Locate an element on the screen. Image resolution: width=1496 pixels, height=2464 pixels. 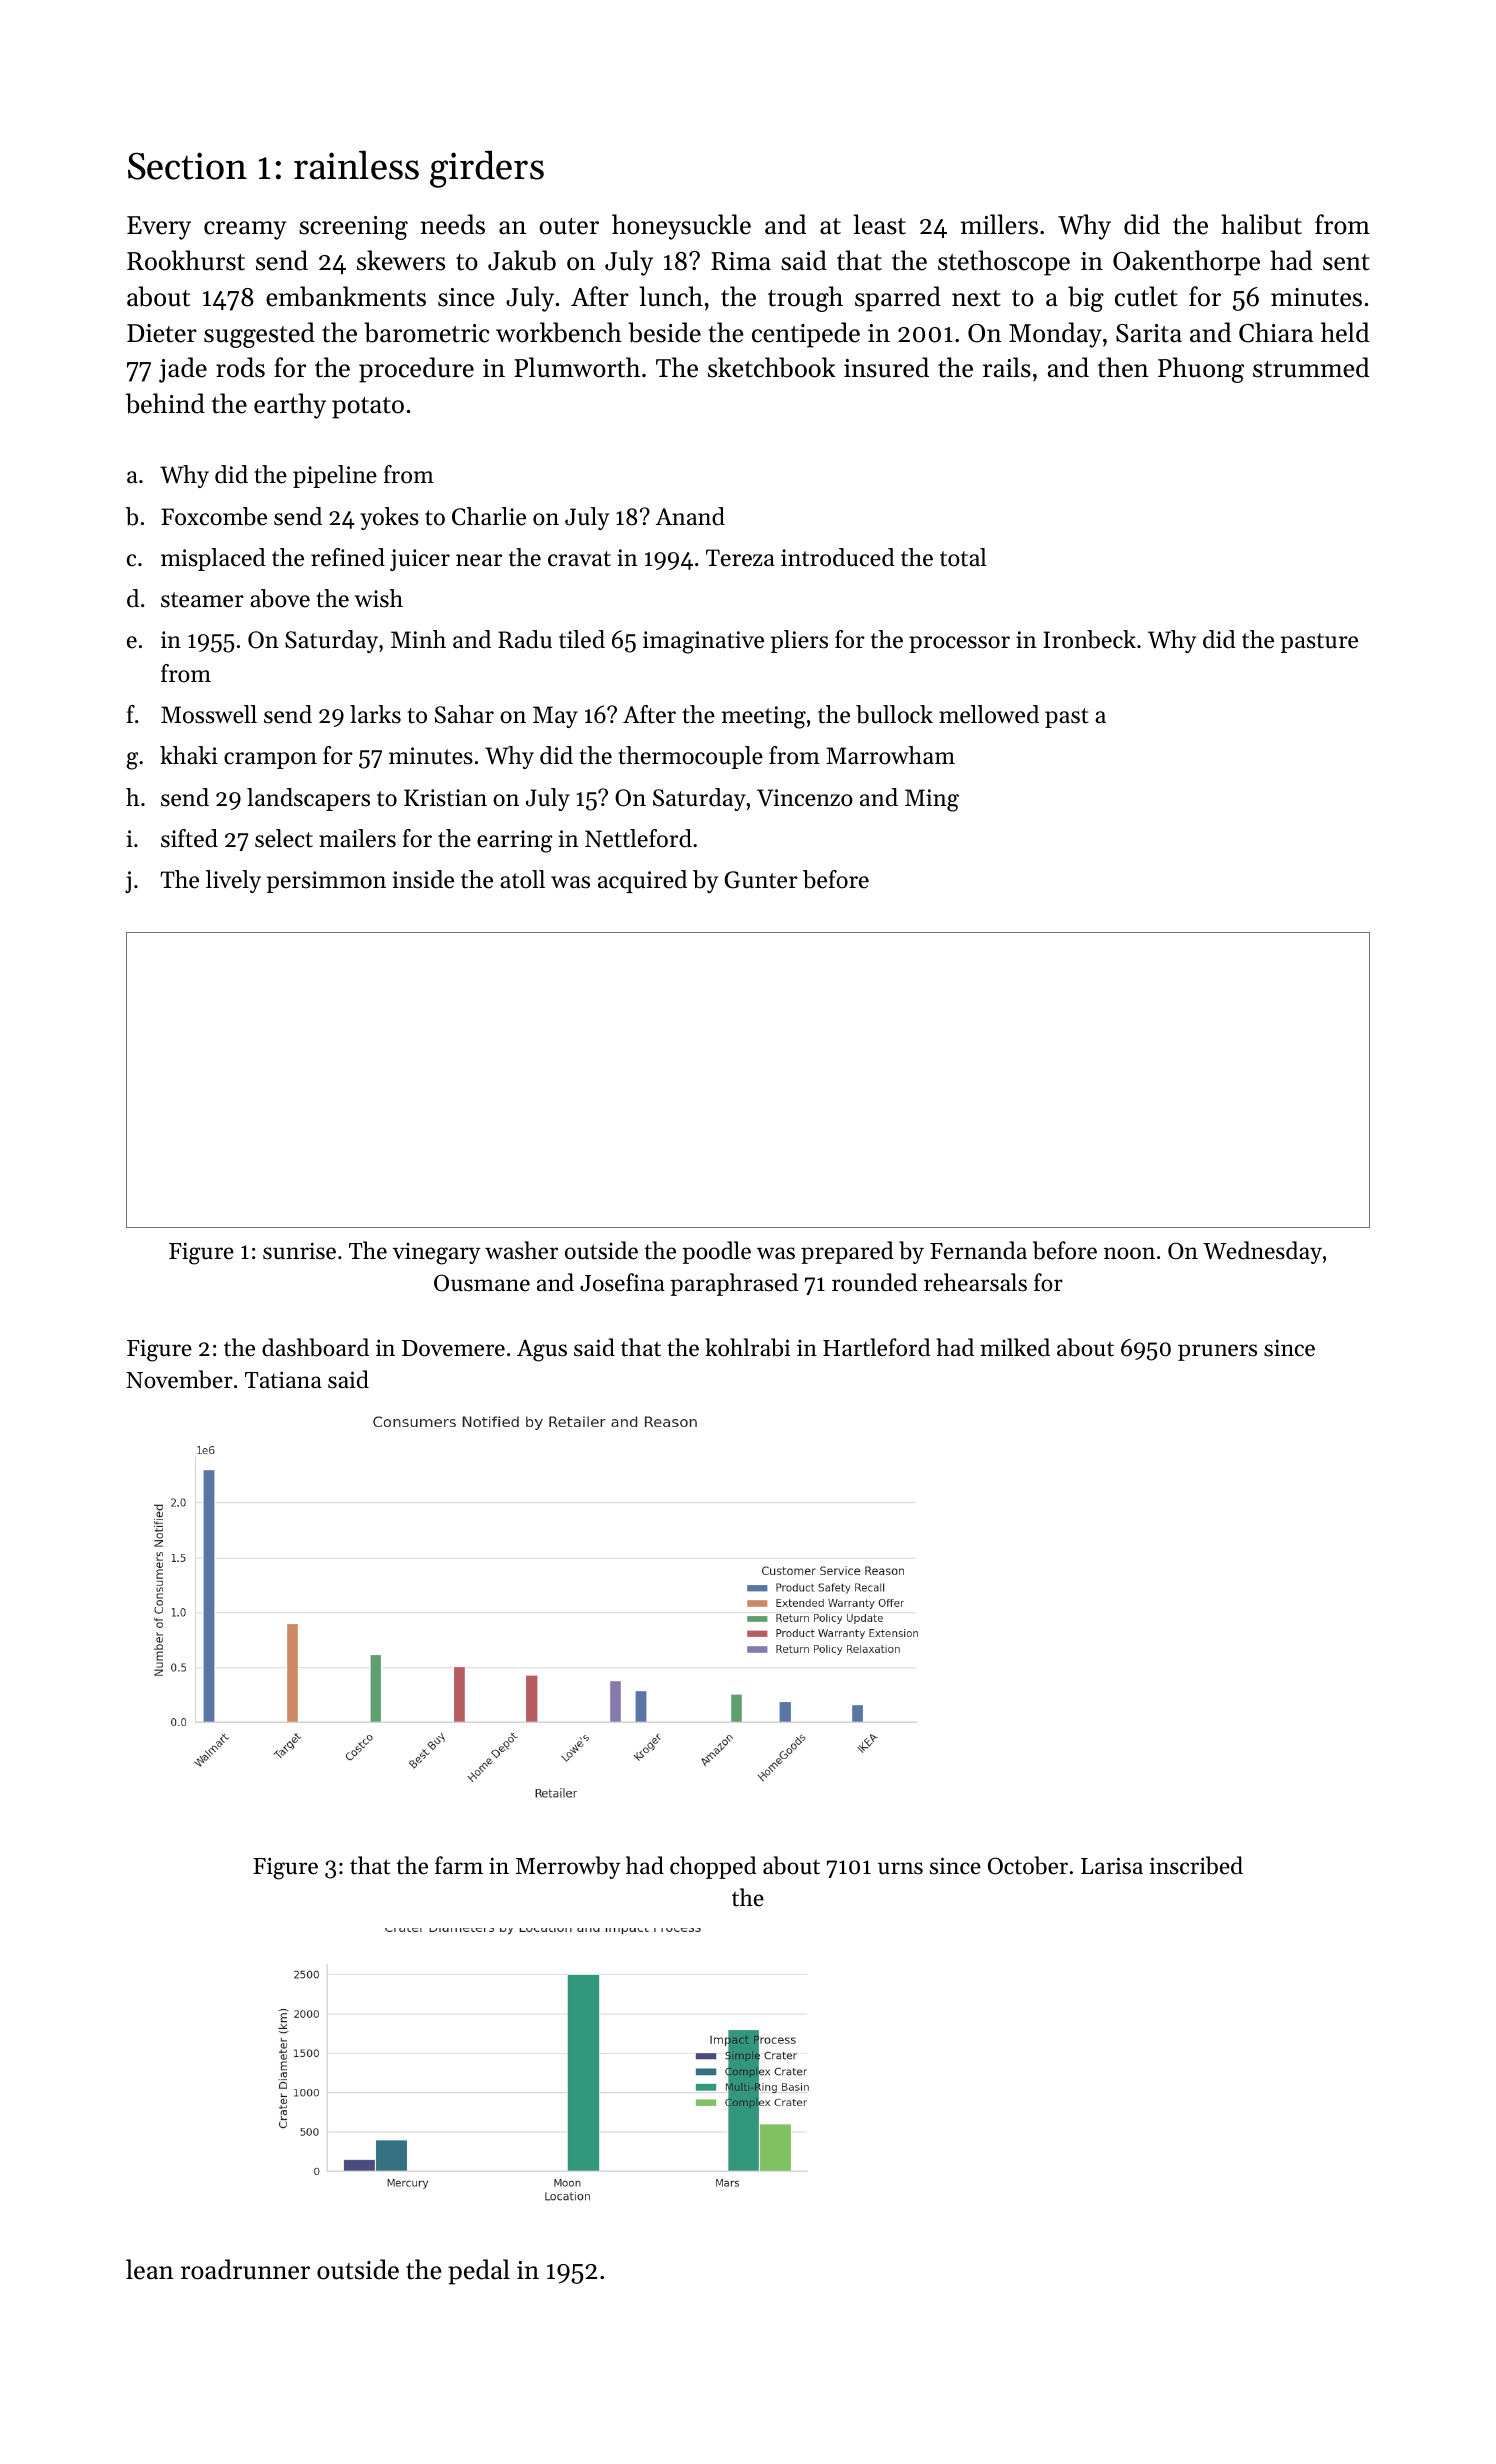
chopped is located at coordinates (713, 1867).
